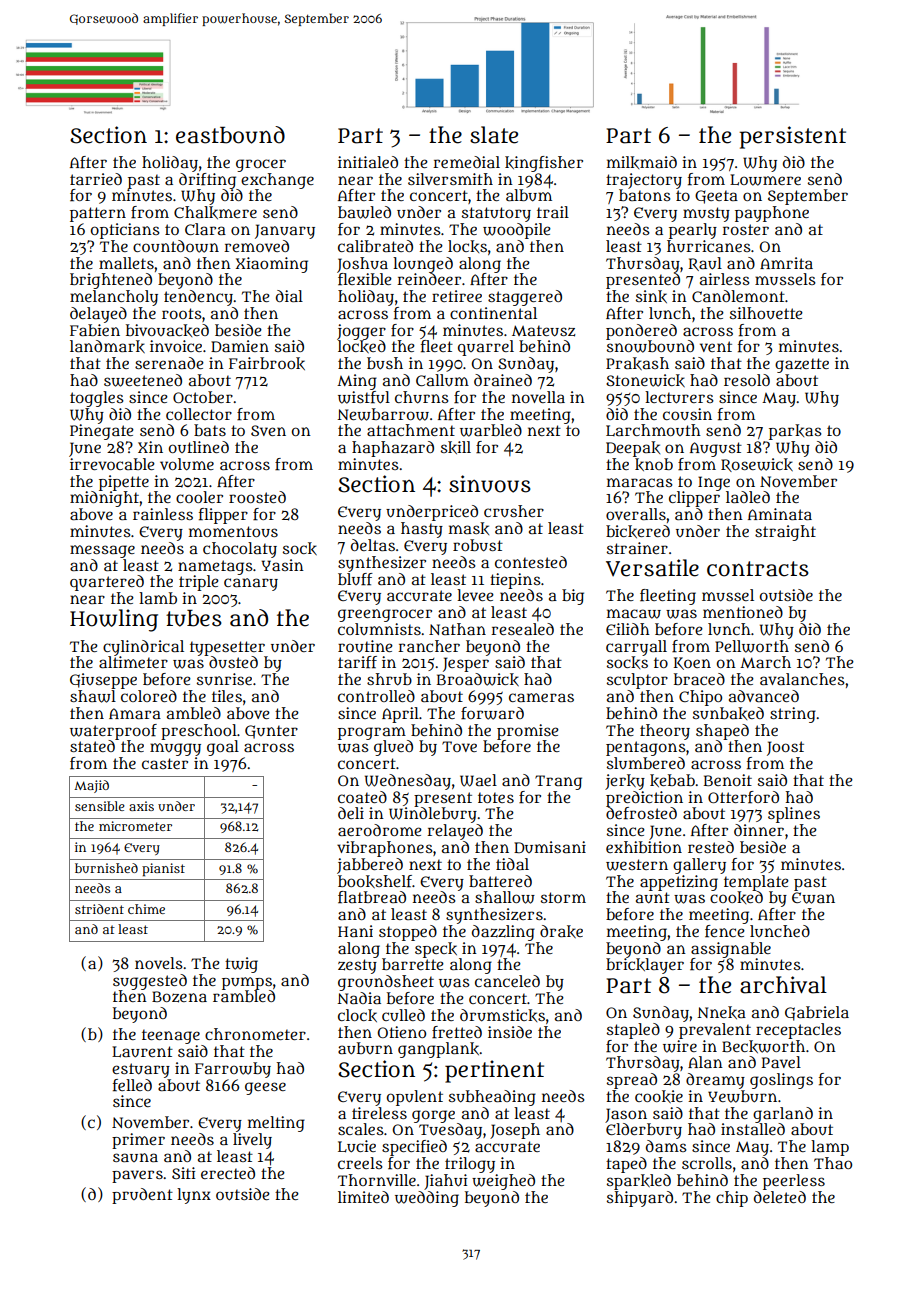 This screenshot has width=924, height=1308. What do you see at coordinates (792, 137) in the screenshot?
I see `persistent` at bounding box center [792, 137].
